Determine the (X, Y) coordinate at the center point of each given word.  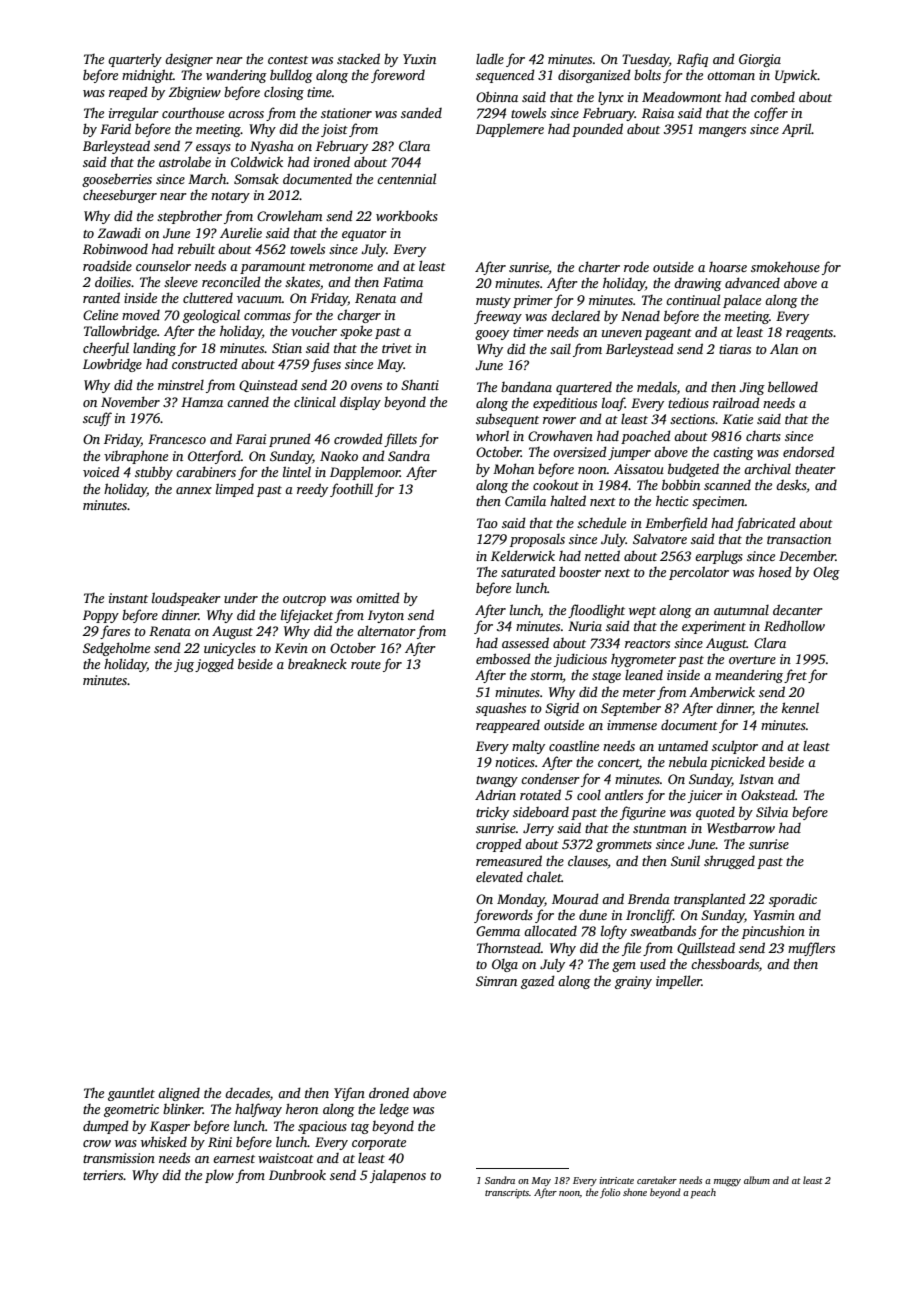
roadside (107, 266)
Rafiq (692, 60)
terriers (103, 1175)
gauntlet (131, 1094)
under (241, 597)
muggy (727, 1183)
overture (752, 660)
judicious (580, 660)
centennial (406, 178)
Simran (496, 981)
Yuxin (419, 59)
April (797, 130)
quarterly (135, 60)
